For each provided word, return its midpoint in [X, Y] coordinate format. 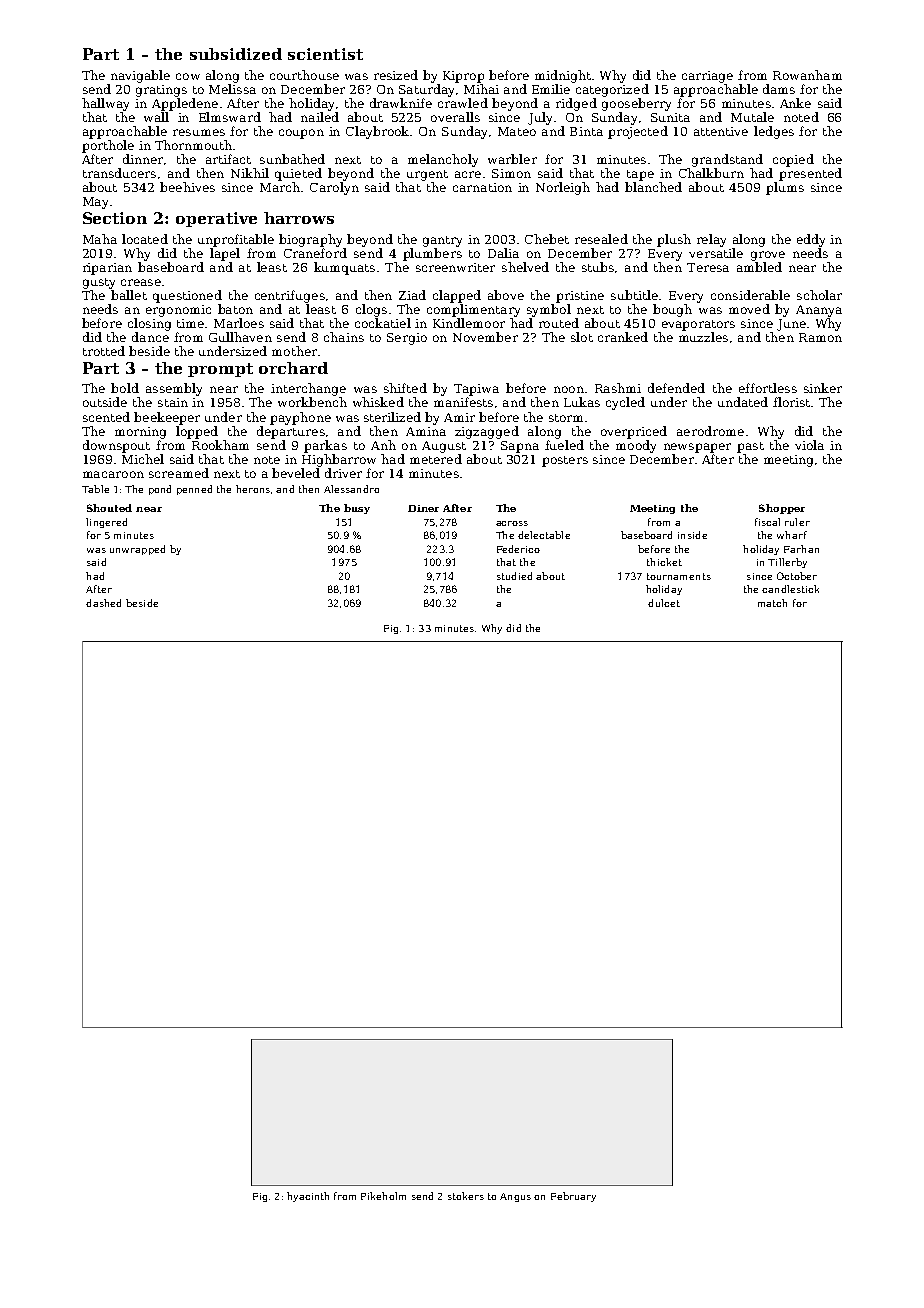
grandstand [727, 160]
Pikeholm [383, 1196]
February [573, 1197]
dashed [103, 603]
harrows [299, 218]
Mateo [517, 131]
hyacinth [308, 1197]
